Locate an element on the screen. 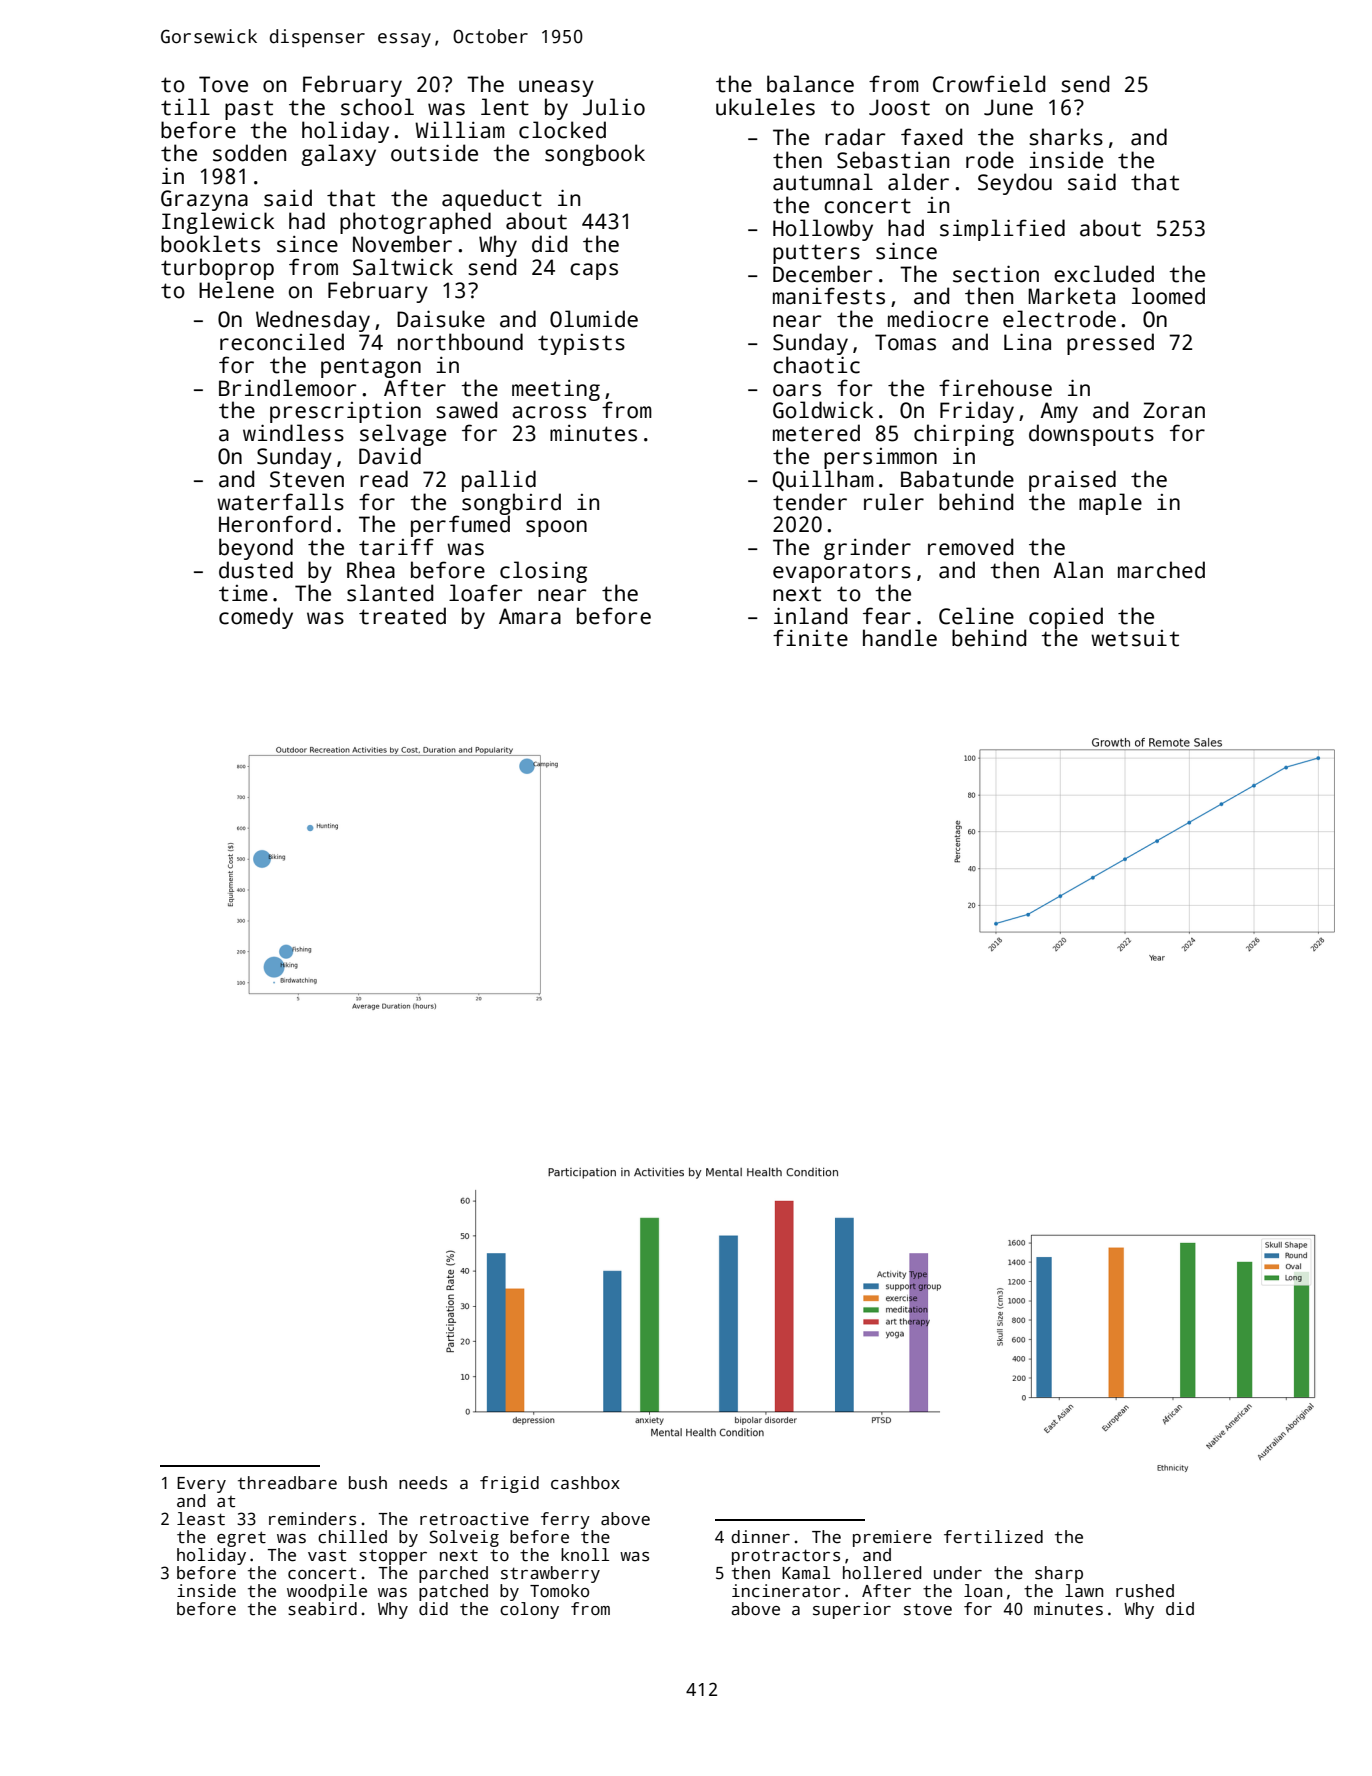 Image resolution: width=1372 pixels, height=1776 pixels. Crowfield is located at coordinates (989, 84).
